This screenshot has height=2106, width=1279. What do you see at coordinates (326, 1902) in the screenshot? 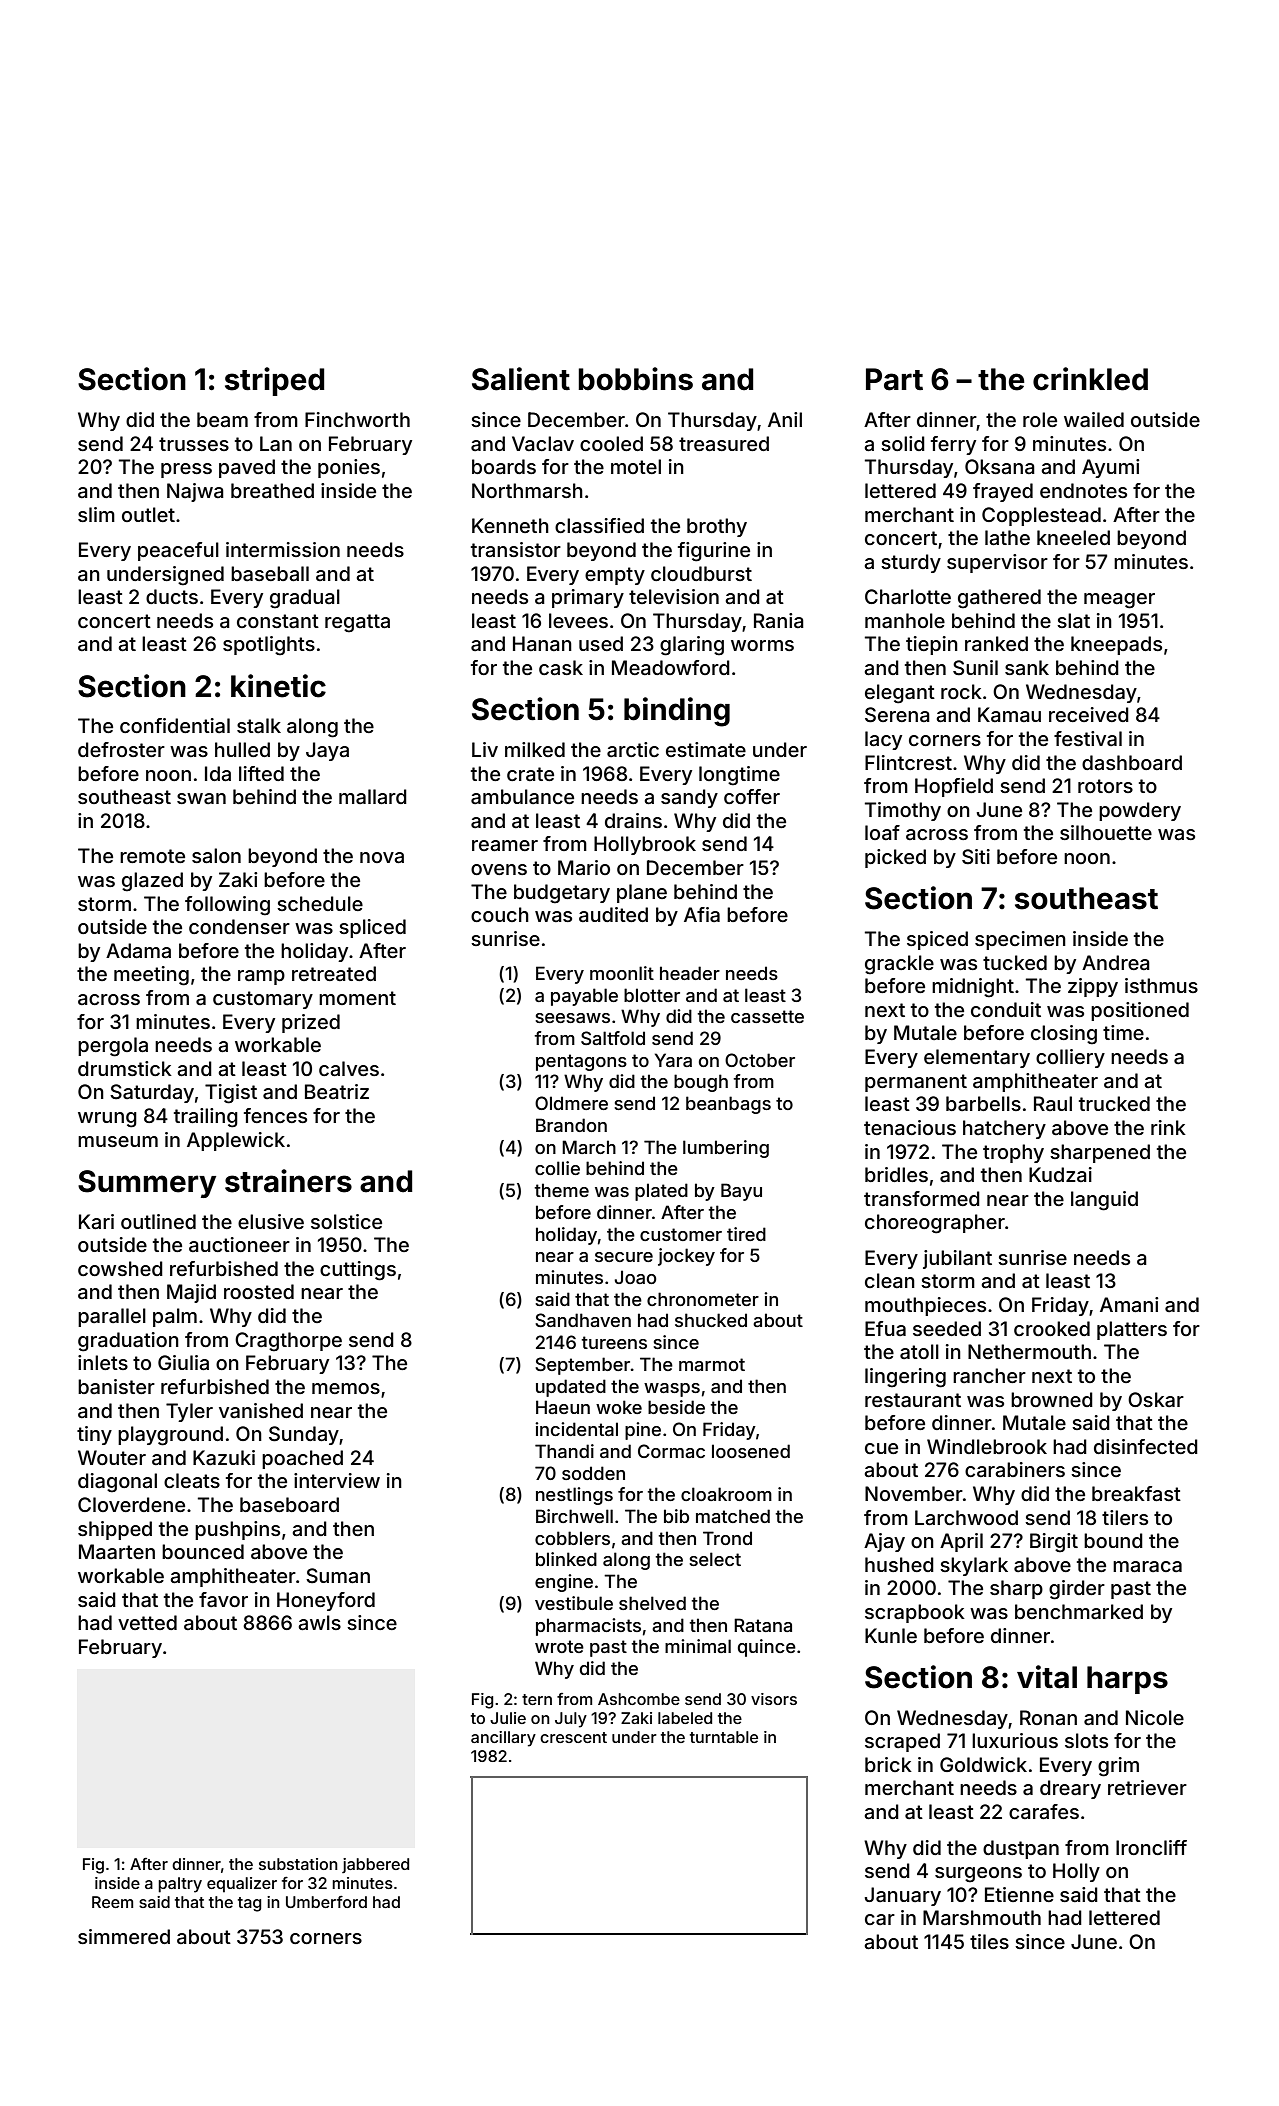
I see `Umberford` at bounding box center [326, 1902].
